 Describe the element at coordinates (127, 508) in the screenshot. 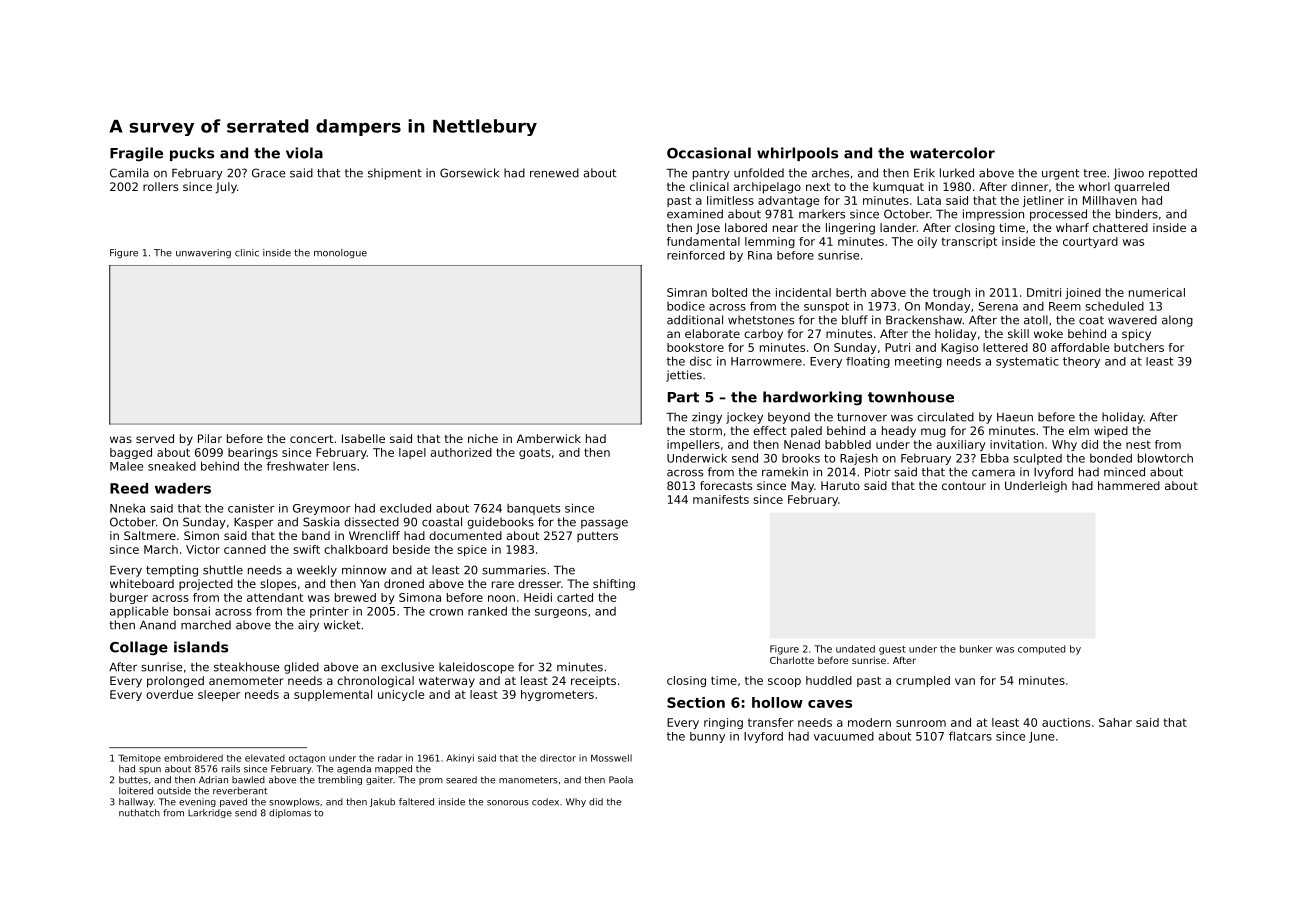

I see `Nneka` at that location.
